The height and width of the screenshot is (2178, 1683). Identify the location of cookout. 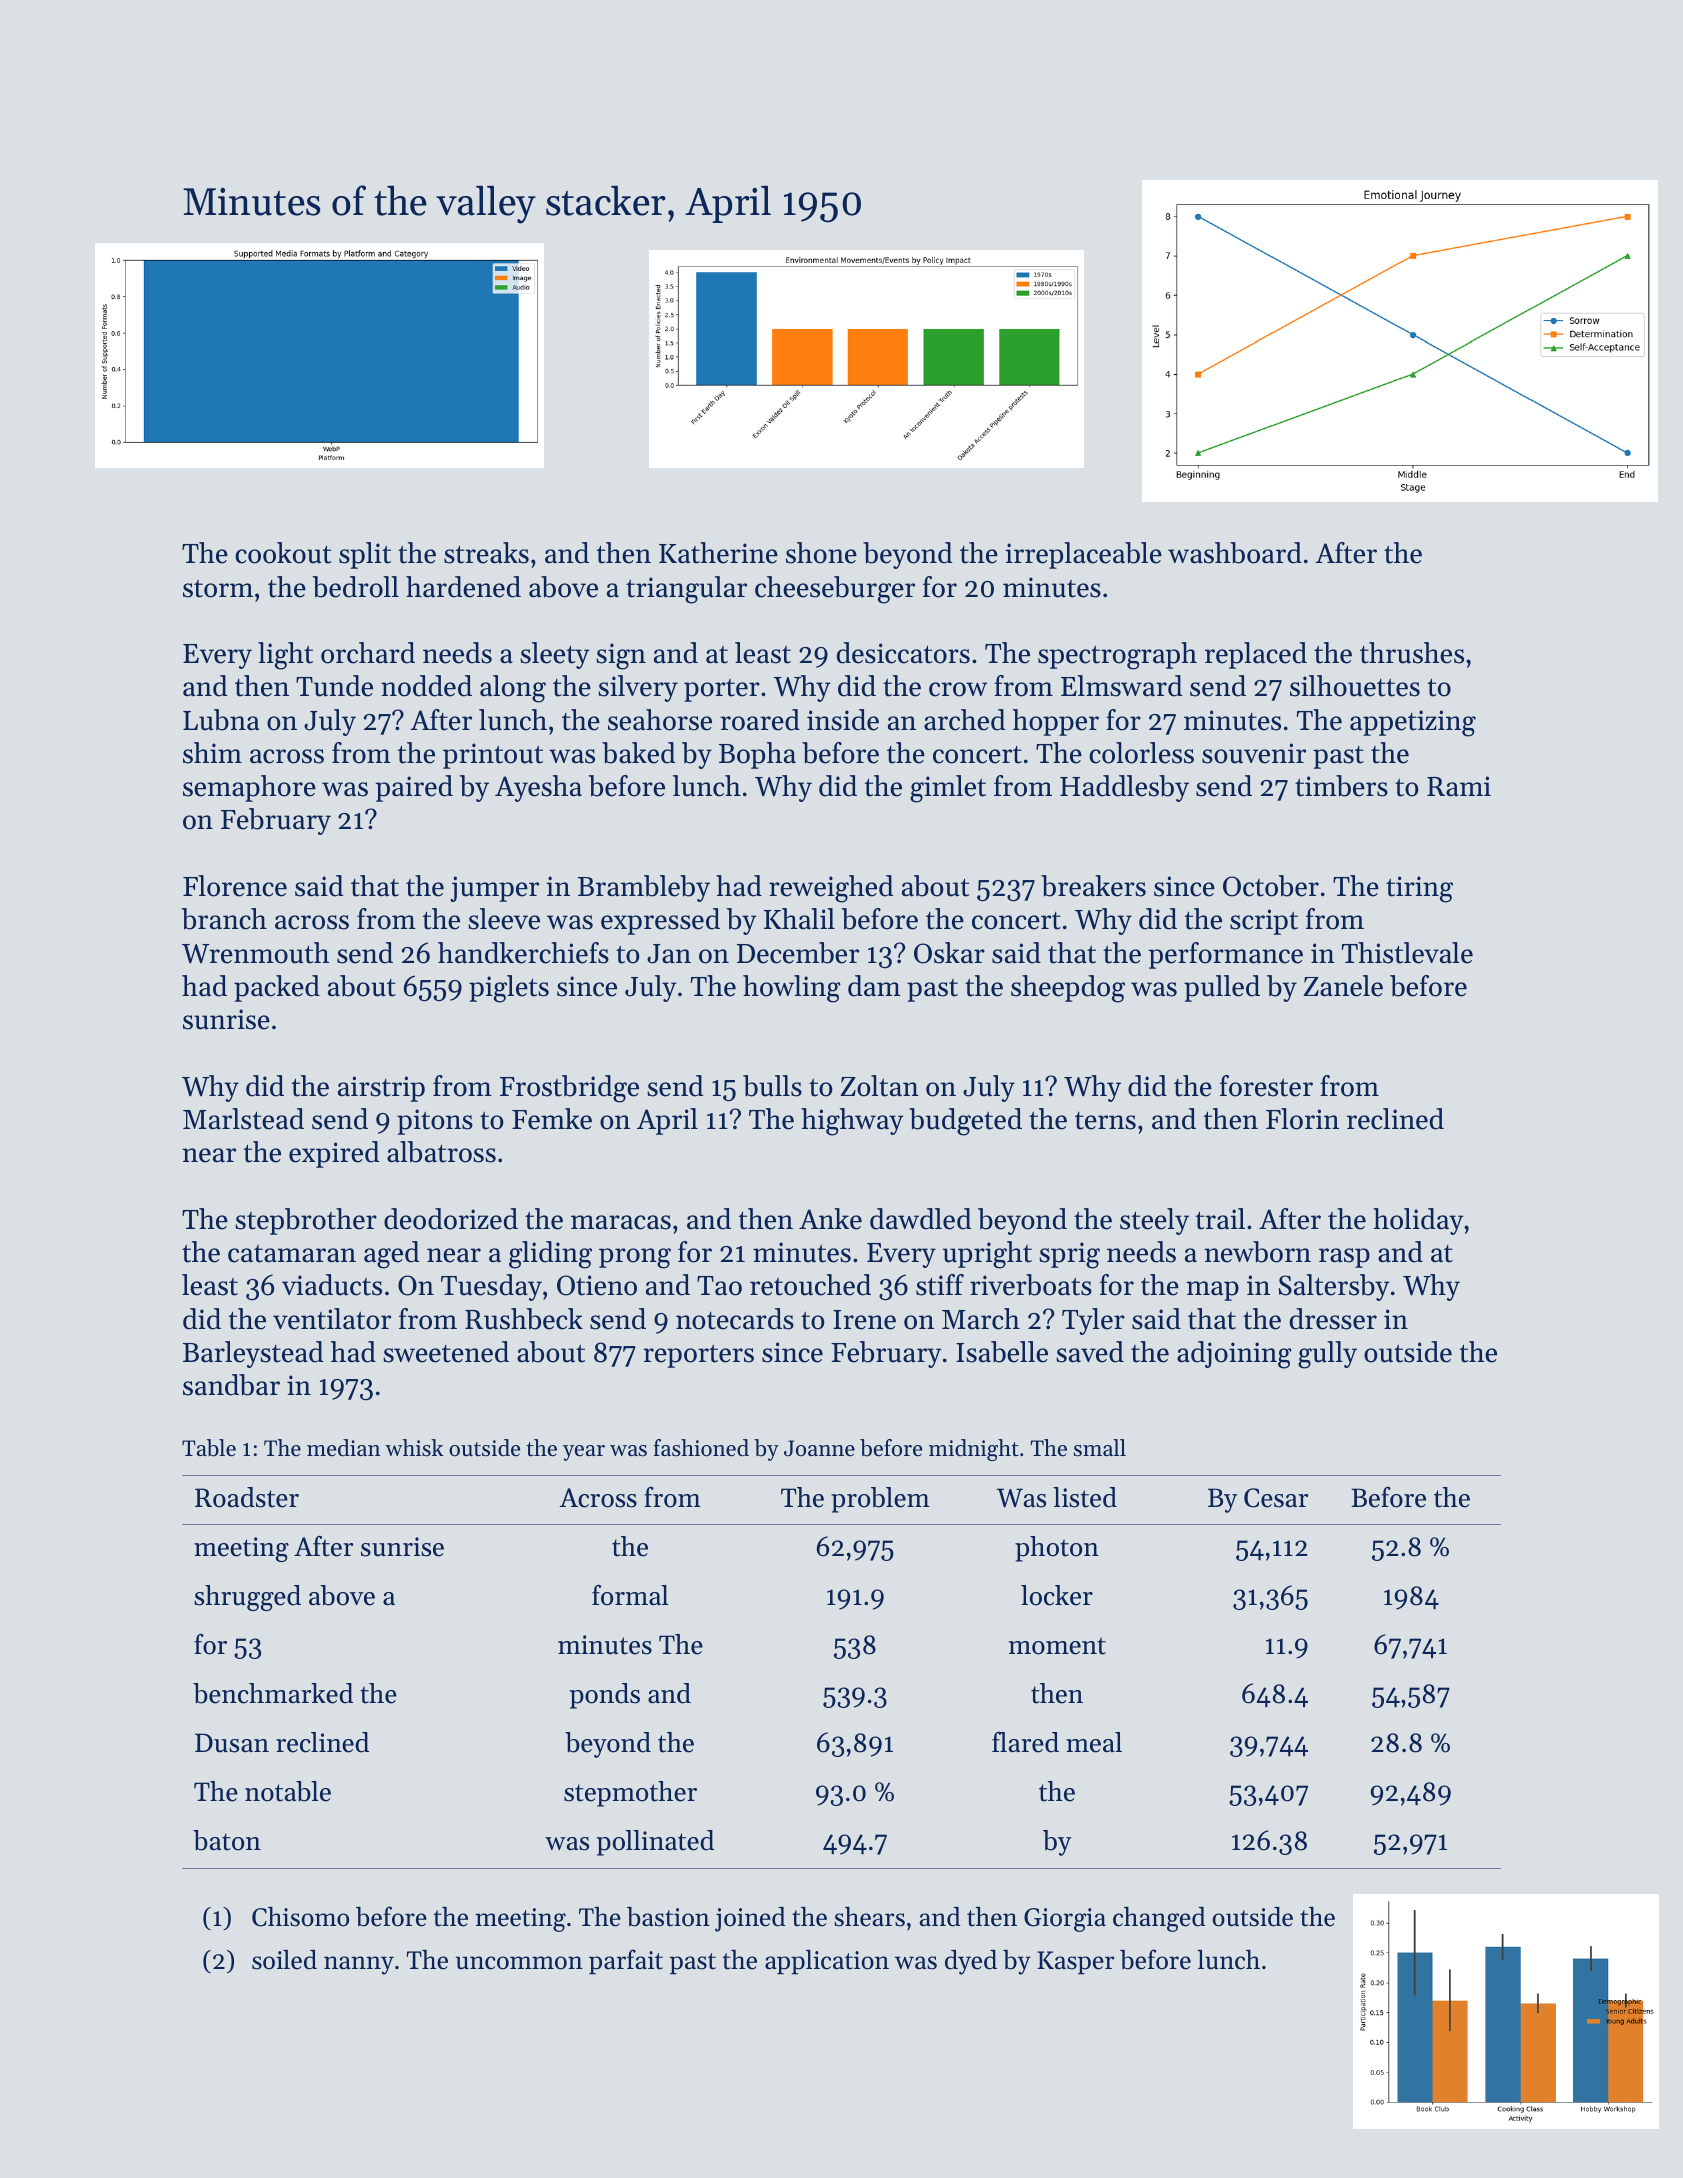
(283, 553).
